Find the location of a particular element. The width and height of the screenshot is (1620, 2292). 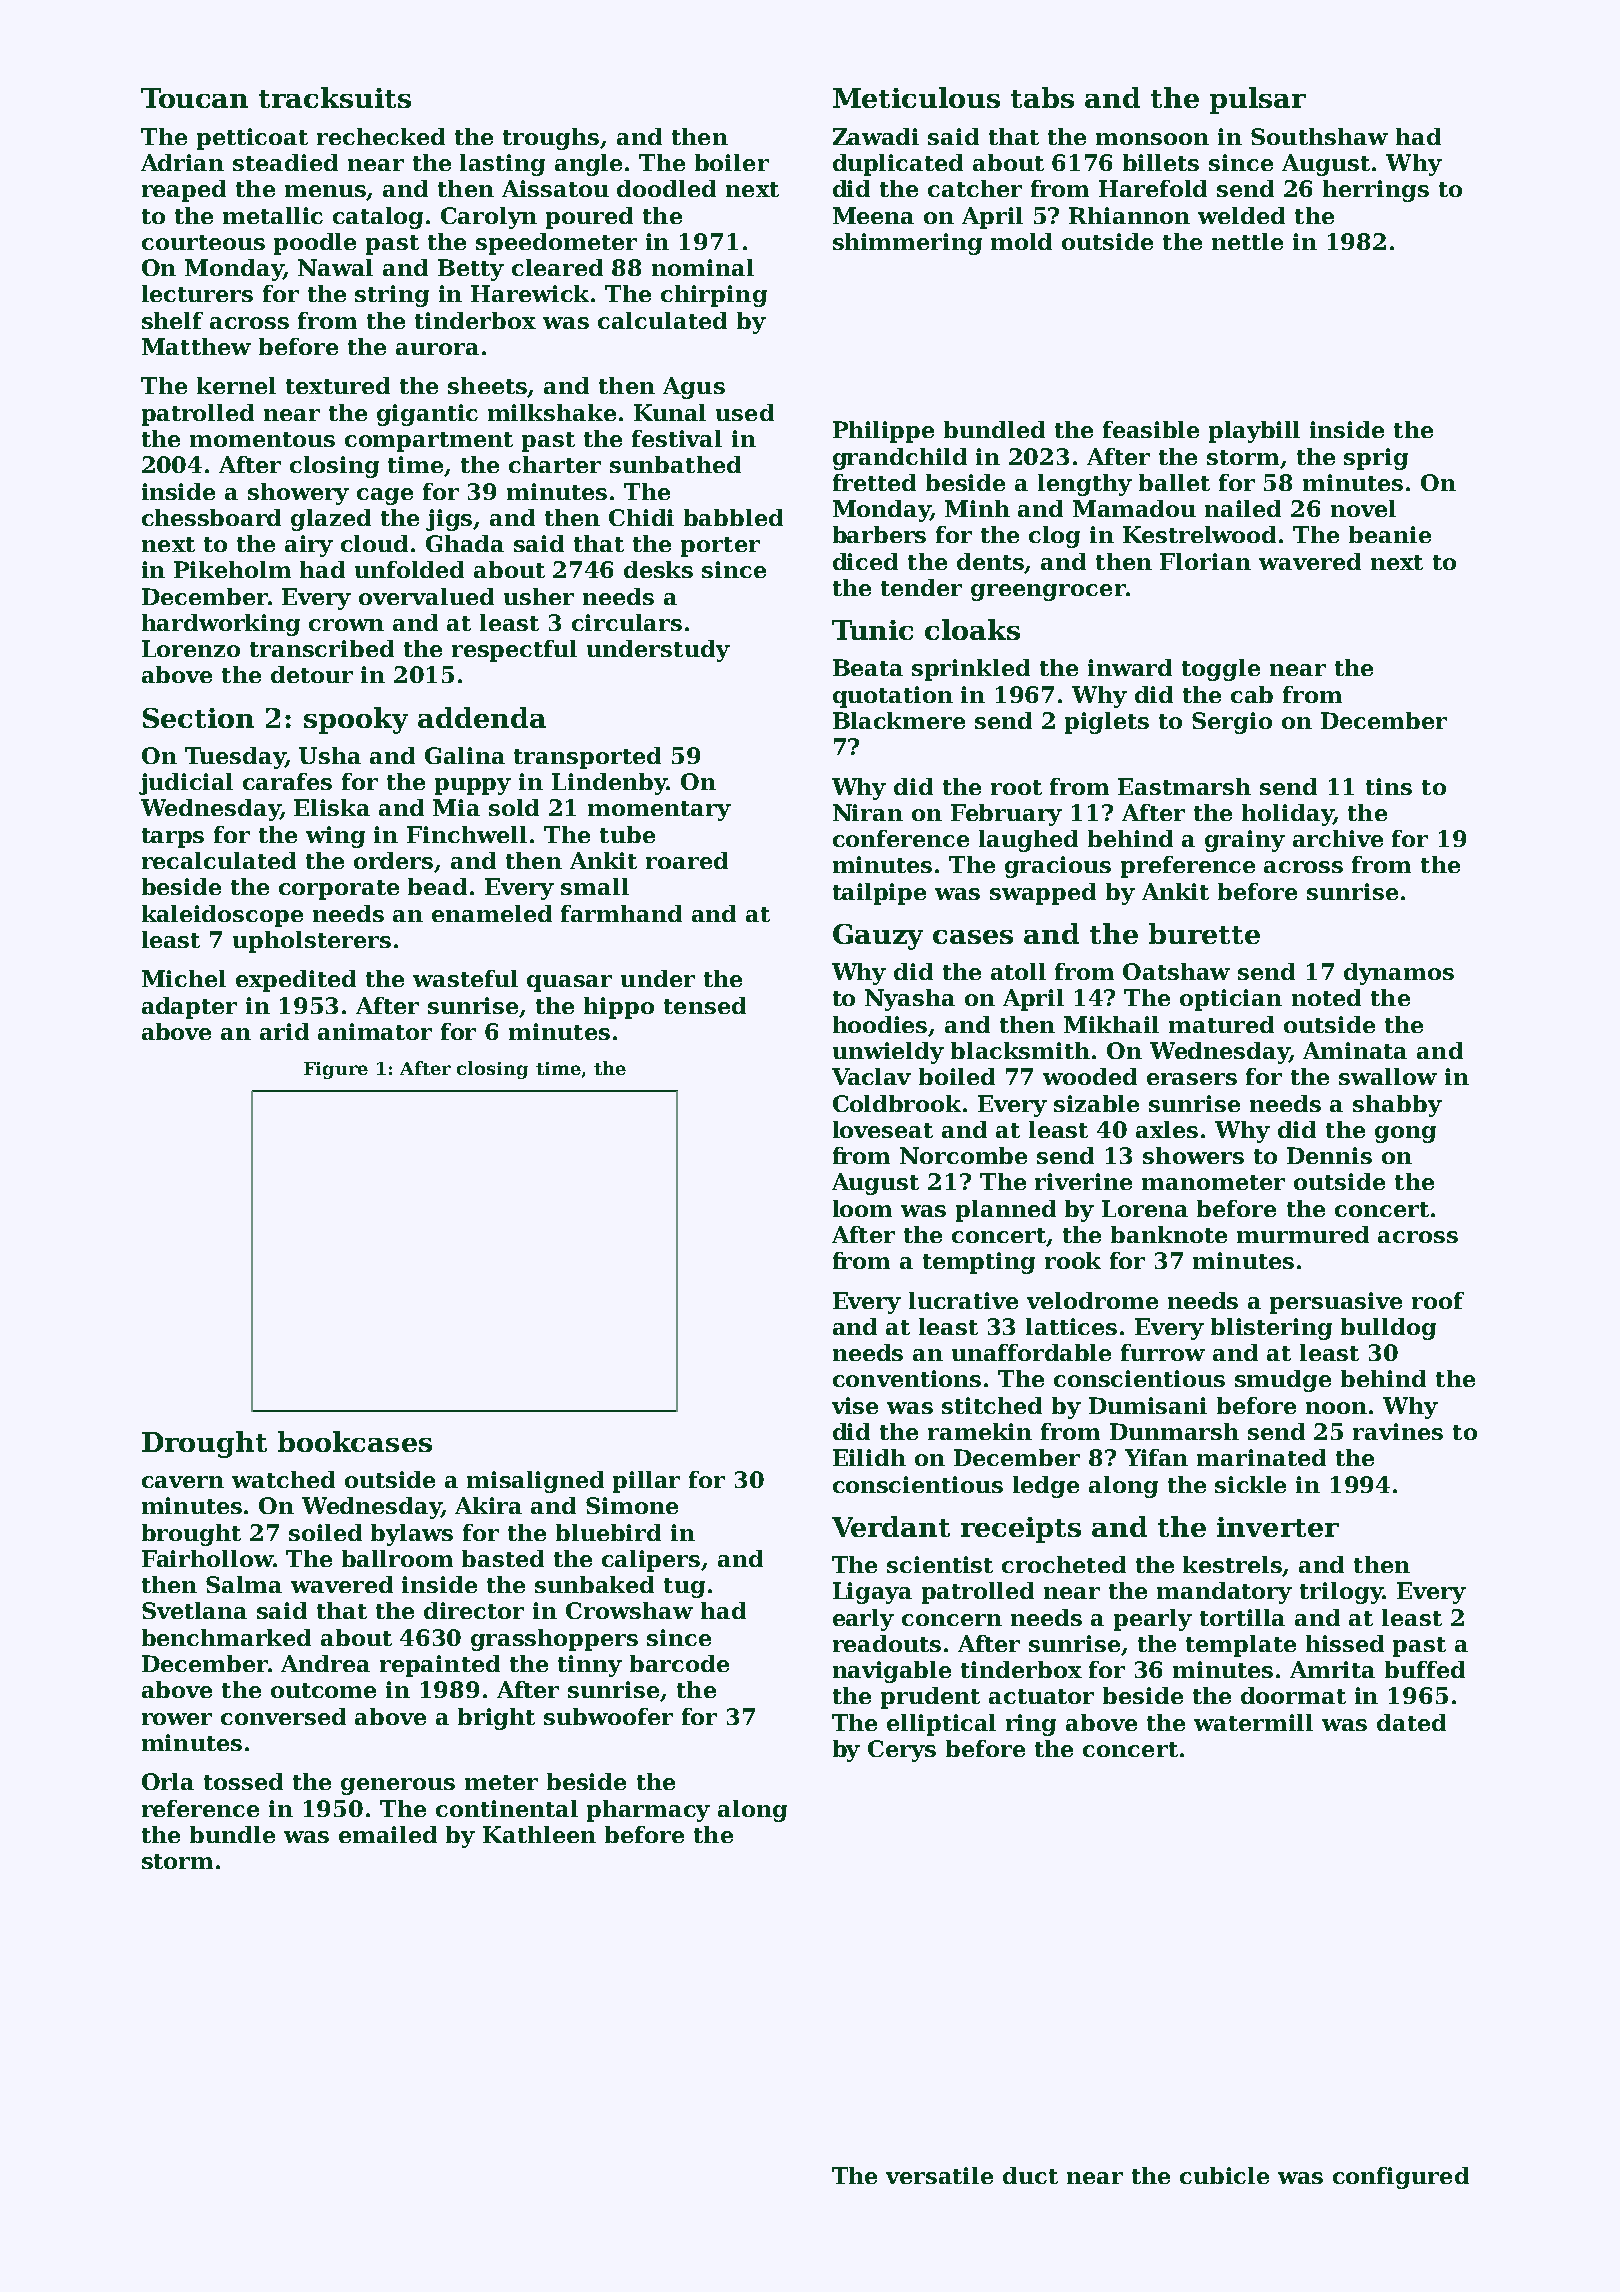

Section is located at coordinates (198, 718).
